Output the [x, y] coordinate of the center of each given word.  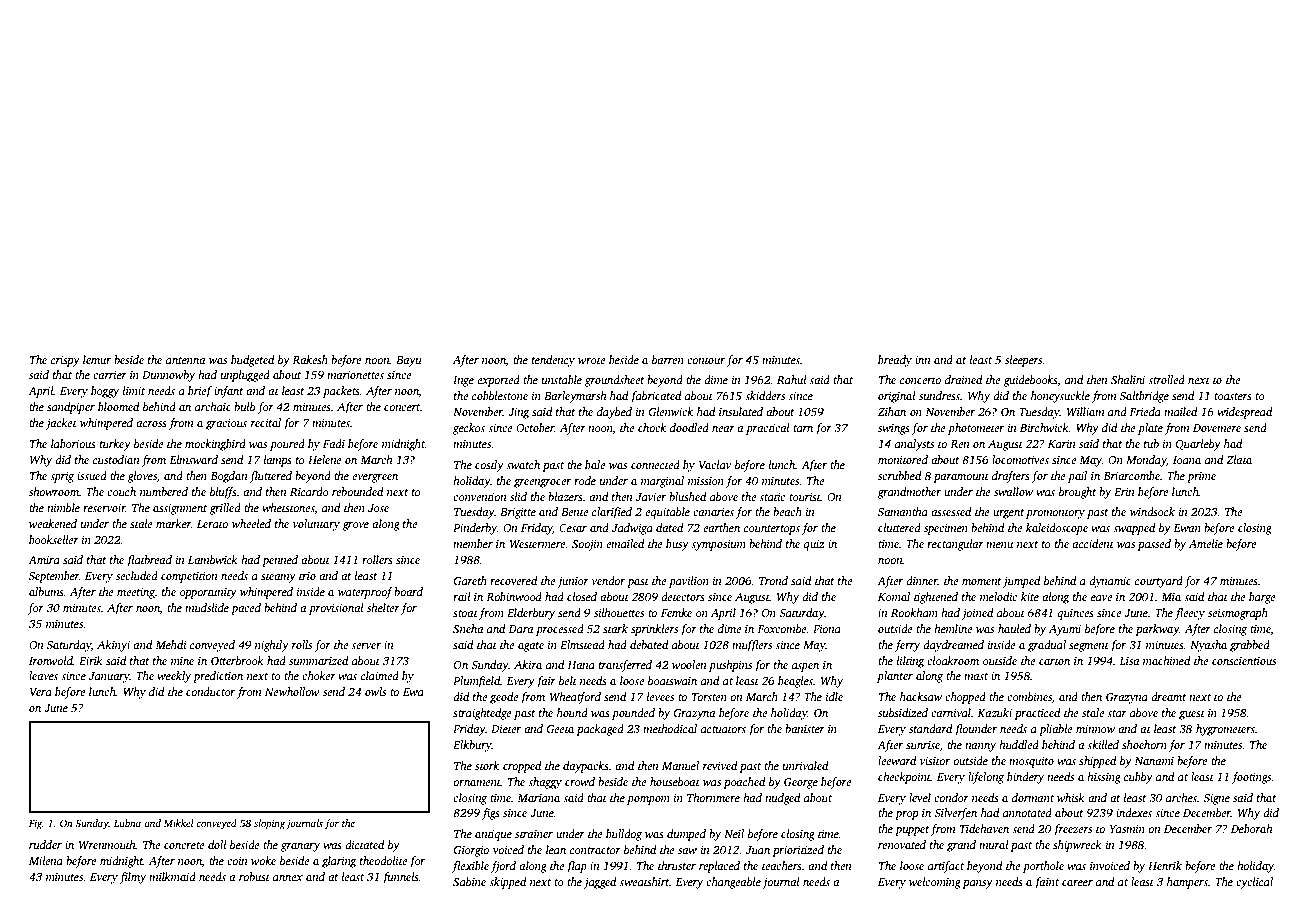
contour [706, 360]
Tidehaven [984, 828]
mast [976, 676]
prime [1201, 477]
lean [556, 849]
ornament [477, 782]
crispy [65, 361]
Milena [46, 860]
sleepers [1023, 361]
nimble [63, 507]
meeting [136, 593]
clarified [612, 513]
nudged [782, 799]
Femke [676, 612]
